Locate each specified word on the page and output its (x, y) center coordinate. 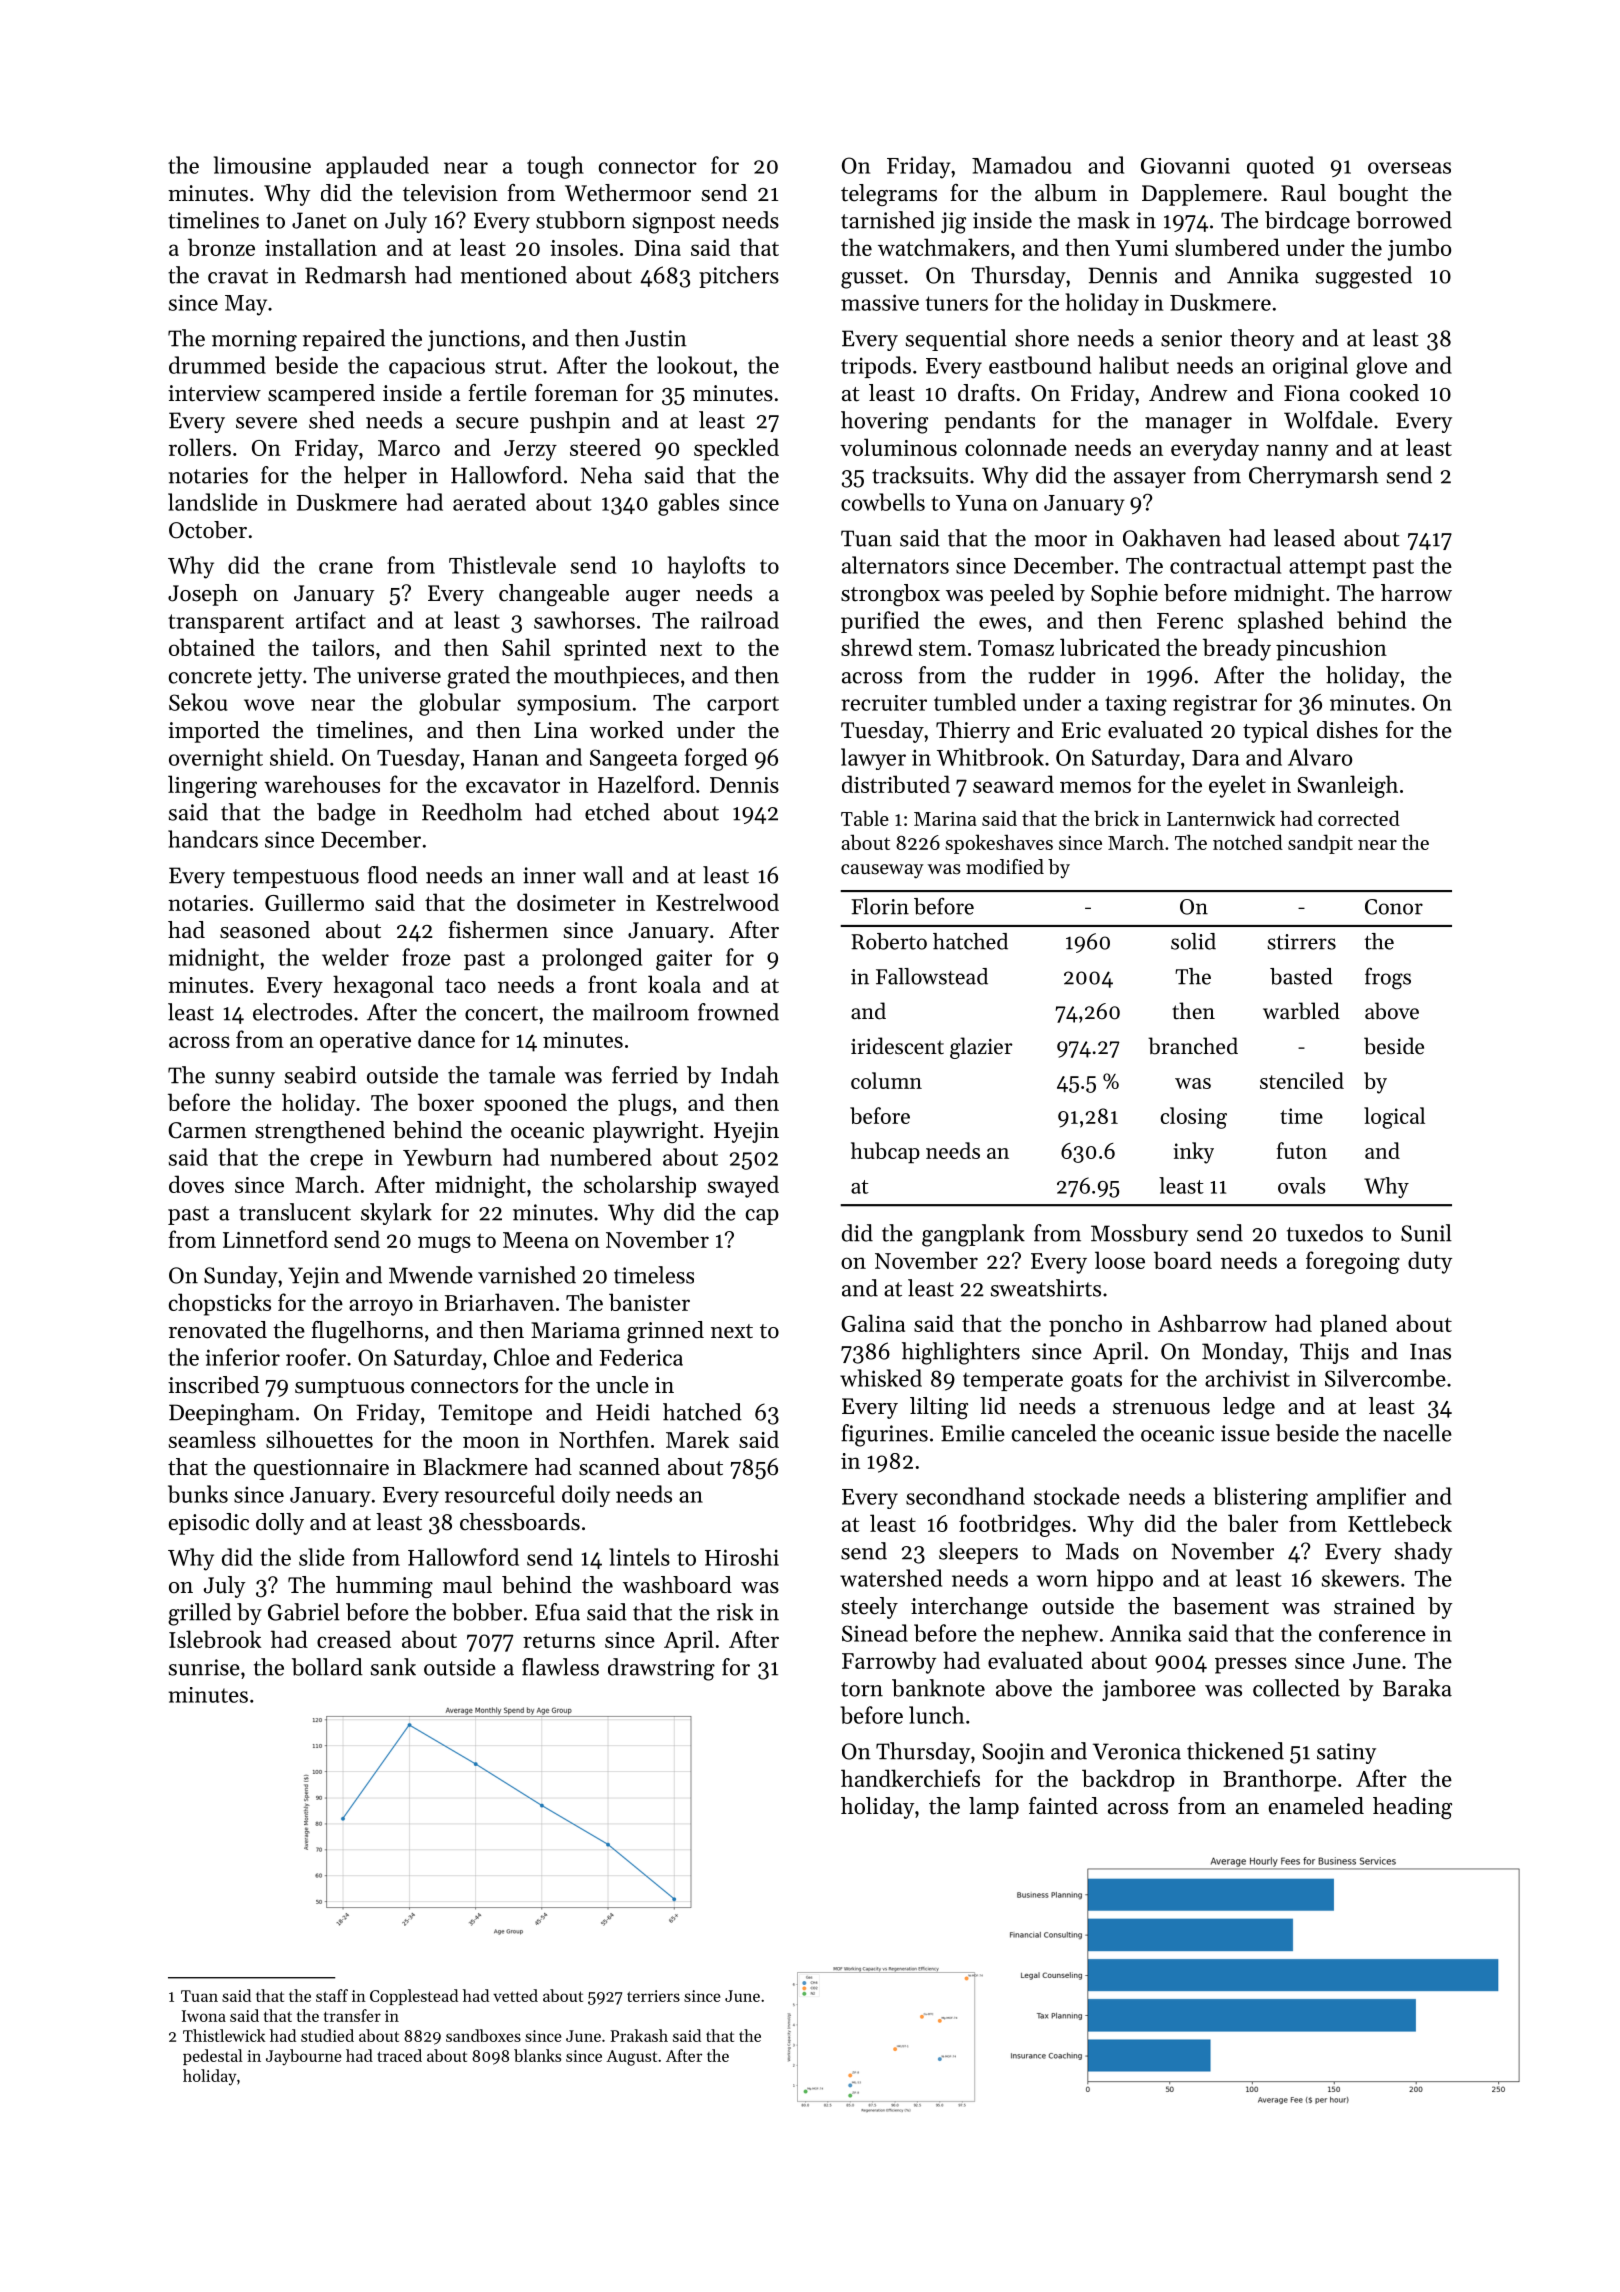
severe (266, 423)
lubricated (1110, 647)
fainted (1063, 1806)
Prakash (639, 2035)
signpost (674, 223)
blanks (537, 2055)
